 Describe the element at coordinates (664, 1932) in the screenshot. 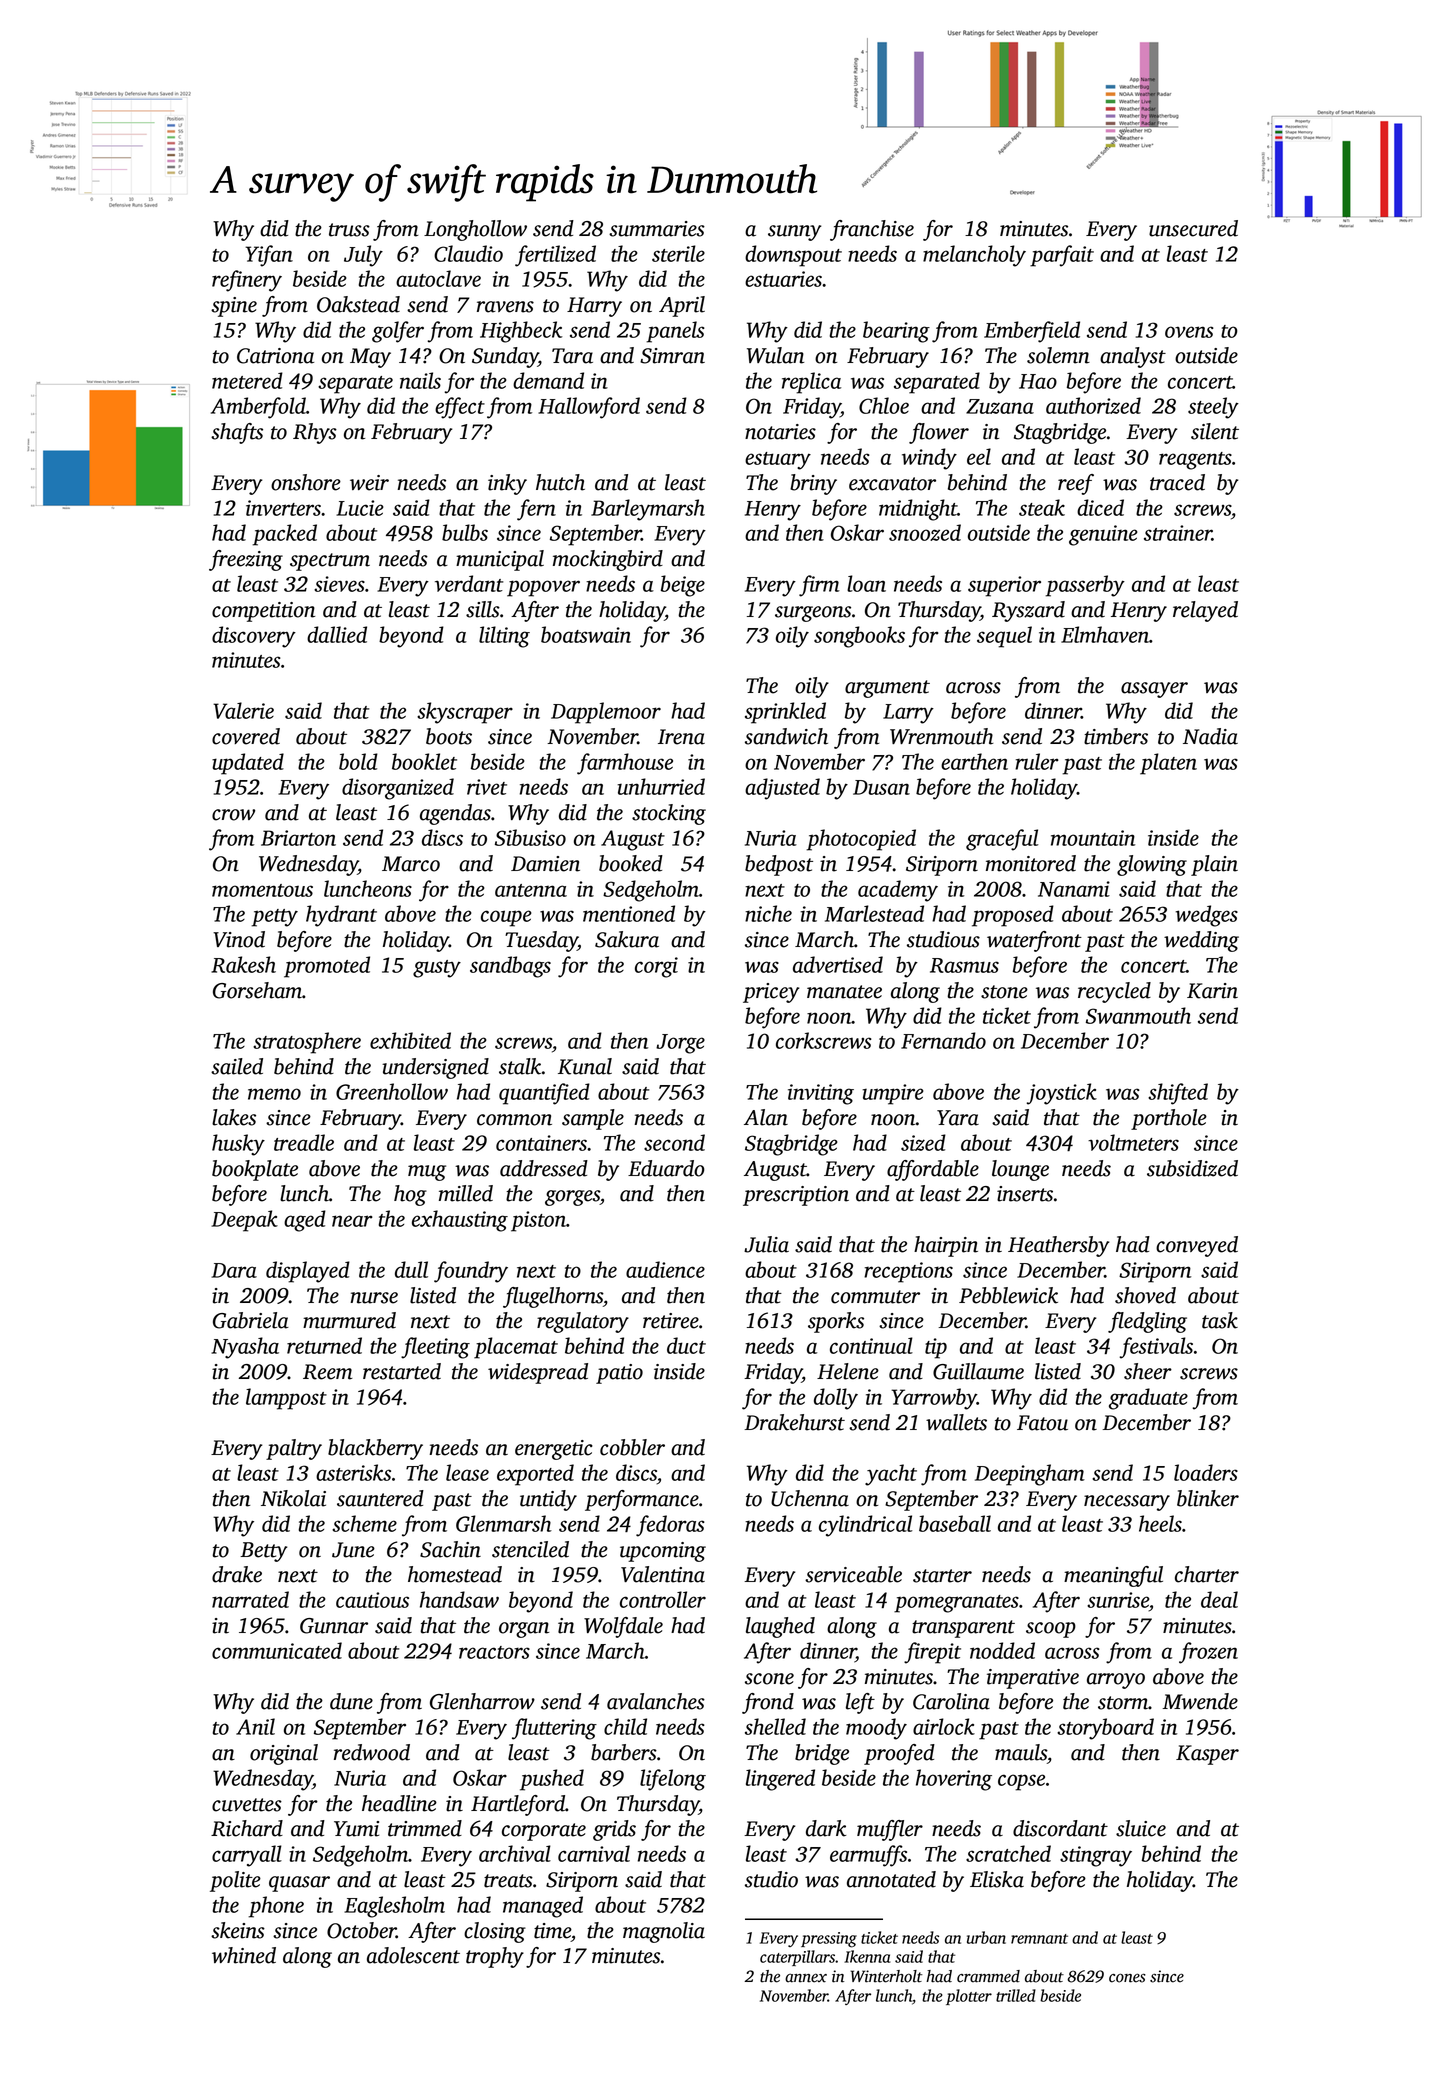

I see `magnolia` at that location.
